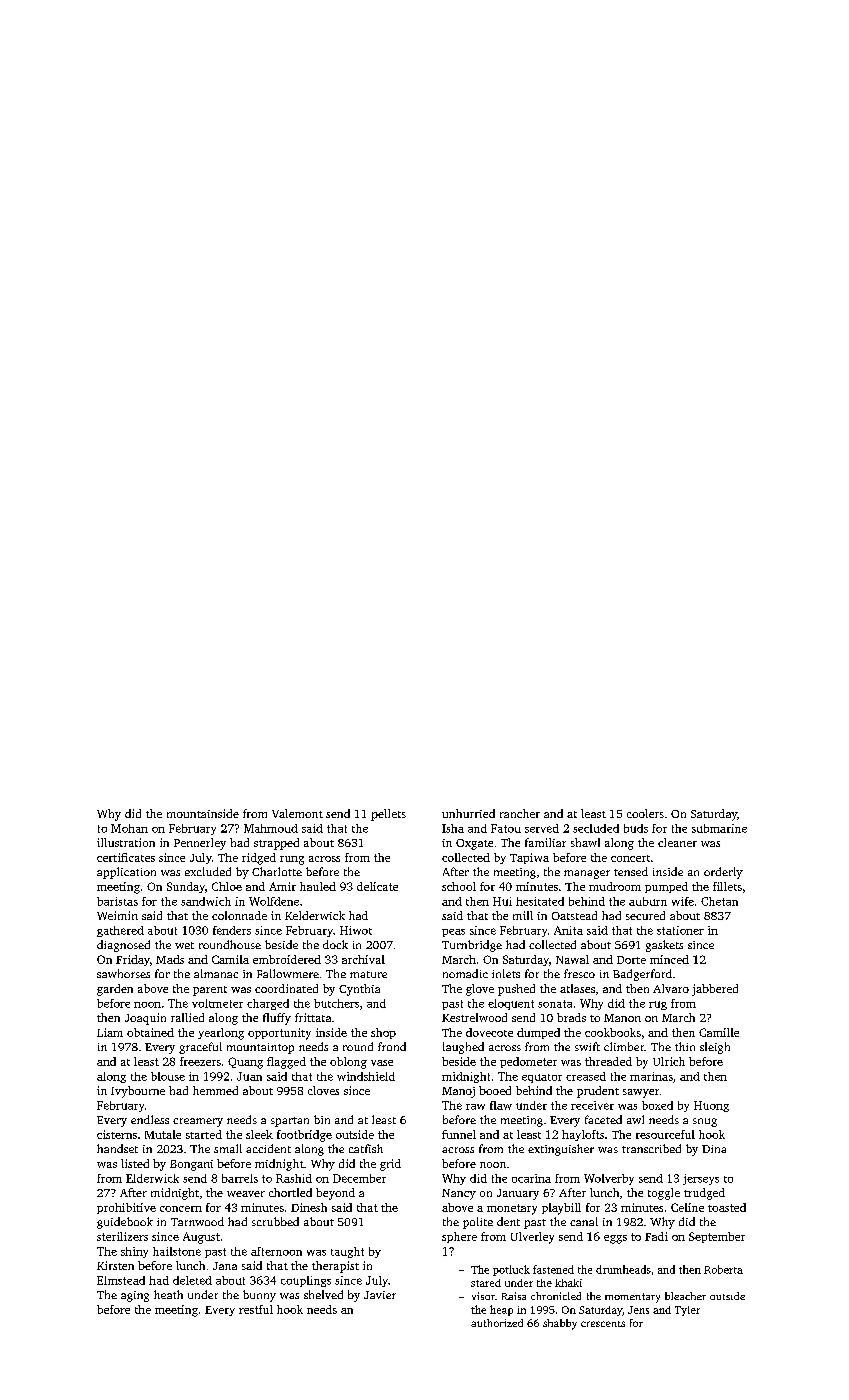  What do you see at coordinates (200, 844) in the screenshot?
I see `Pennerley` at bounding box center [200, 844].
